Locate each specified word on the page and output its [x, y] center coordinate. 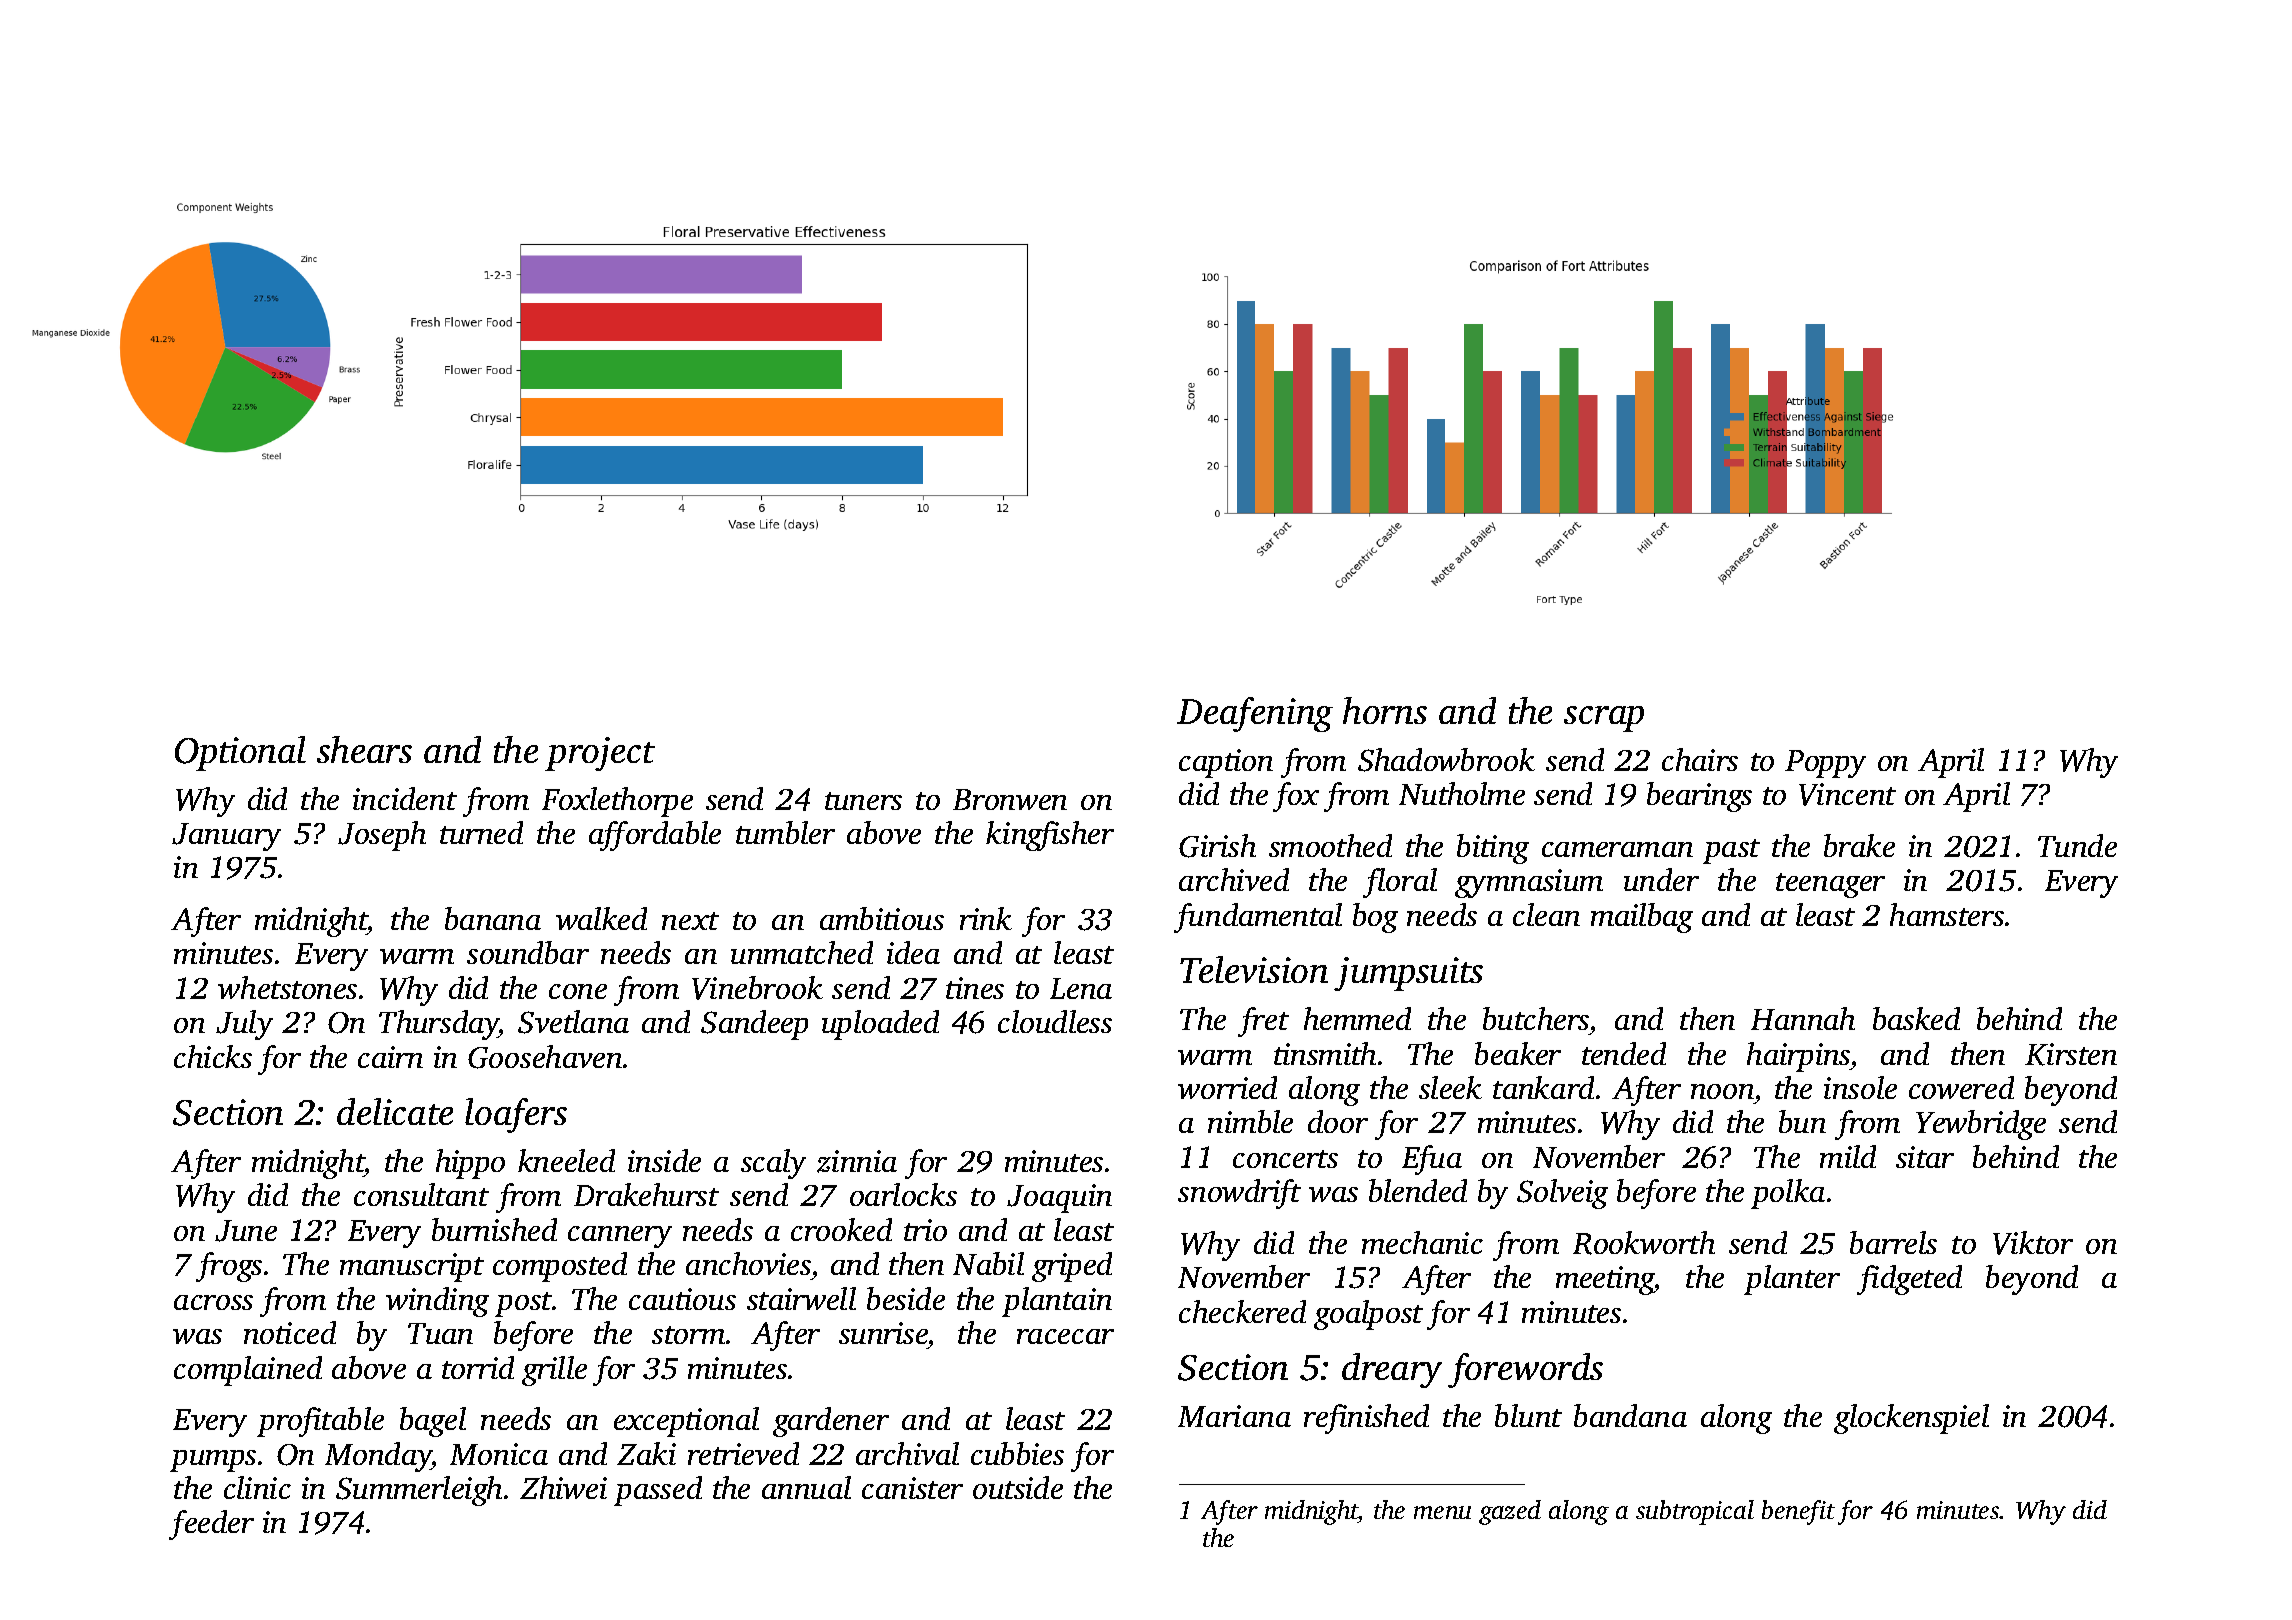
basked [1916, 1018]
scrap [1604, 719]
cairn [390, 1057]
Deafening [1255, 714]
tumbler [785, 832]
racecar [1065, 1336]
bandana [1630, 1415]
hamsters [1947, 914]
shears [364, 749]
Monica [499, 1454]
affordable [655, 836]
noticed [290, 1332]
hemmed [1357, 1018]
